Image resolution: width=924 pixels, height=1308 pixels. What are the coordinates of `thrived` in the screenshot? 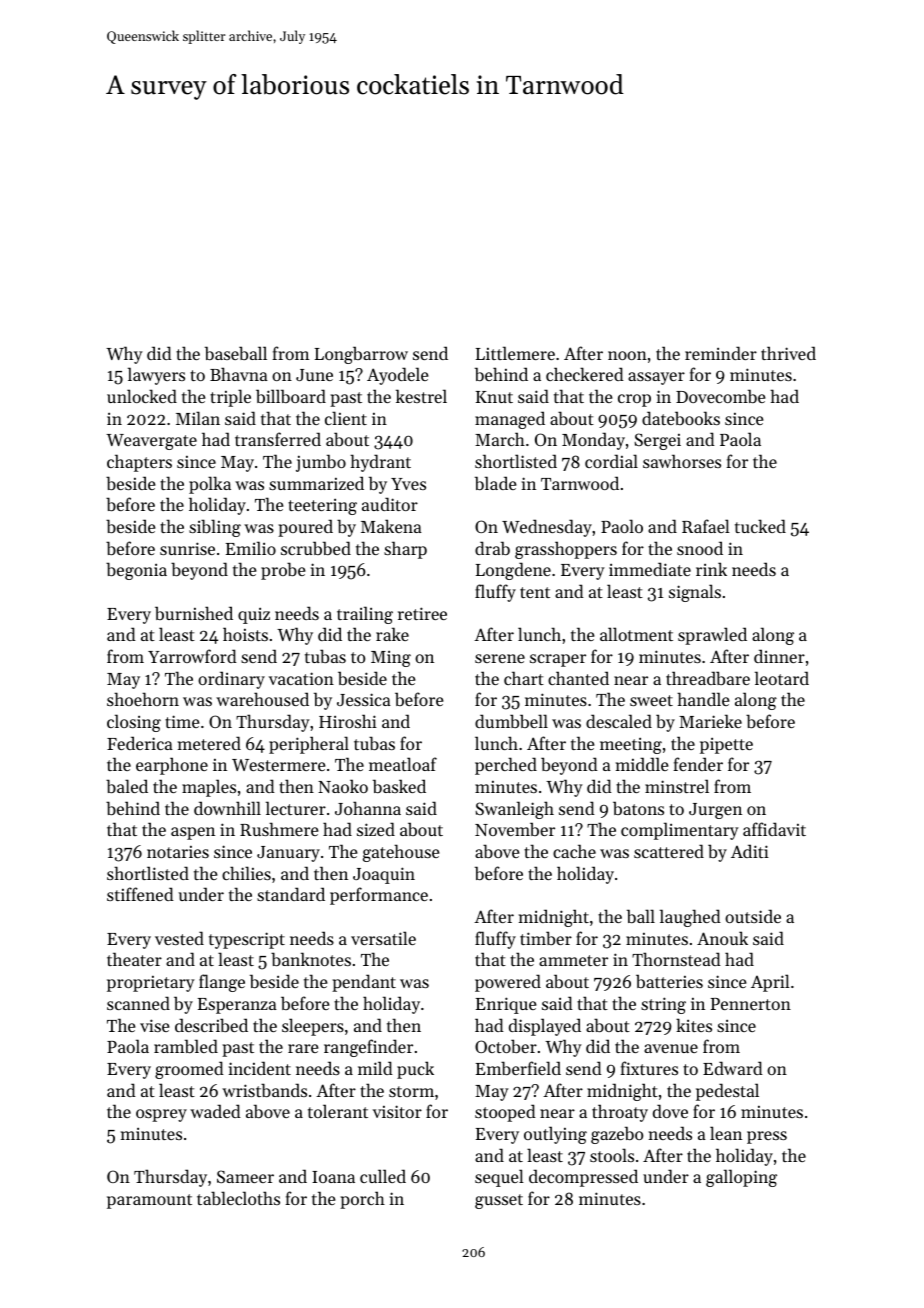 It's located at (788, 353).
